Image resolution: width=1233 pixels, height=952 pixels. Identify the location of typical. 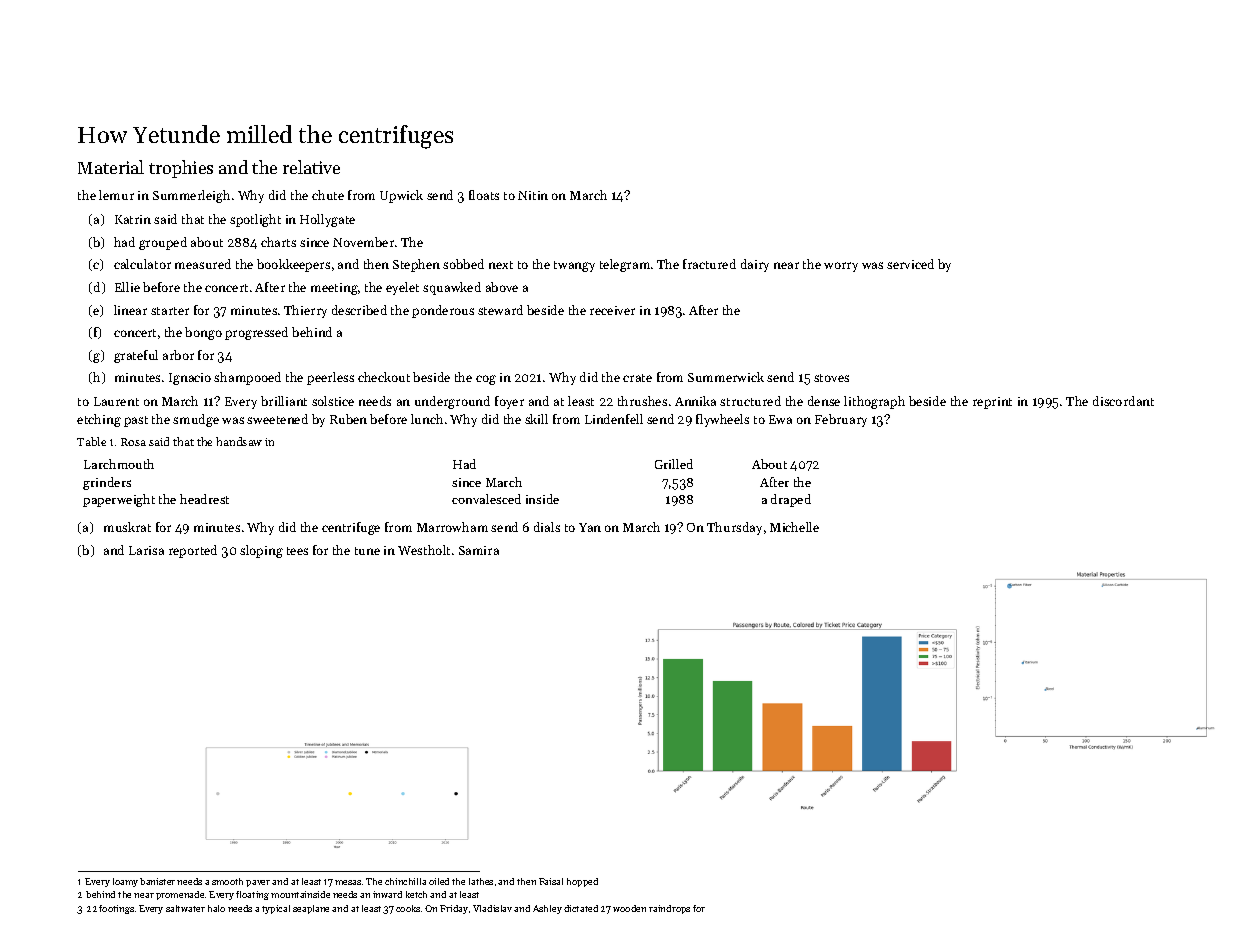
(276, 909).
